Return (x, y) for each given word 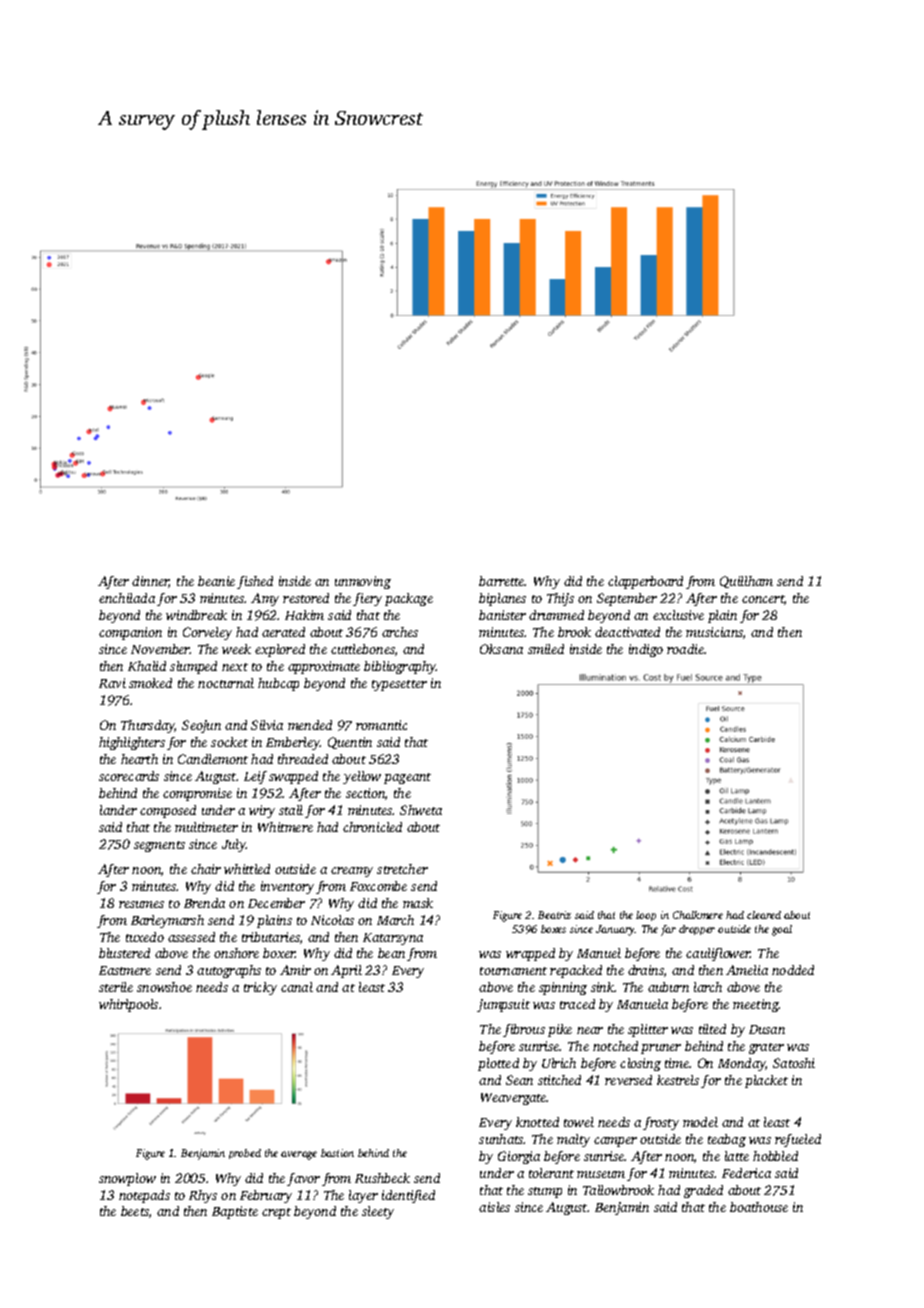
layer (363, 1196)
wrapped (530, 954)
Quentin (350, 743)
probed (245, 1154)
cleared (764, 915)
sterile (116, 987)
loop (646, 916)
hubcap (278, 684)
